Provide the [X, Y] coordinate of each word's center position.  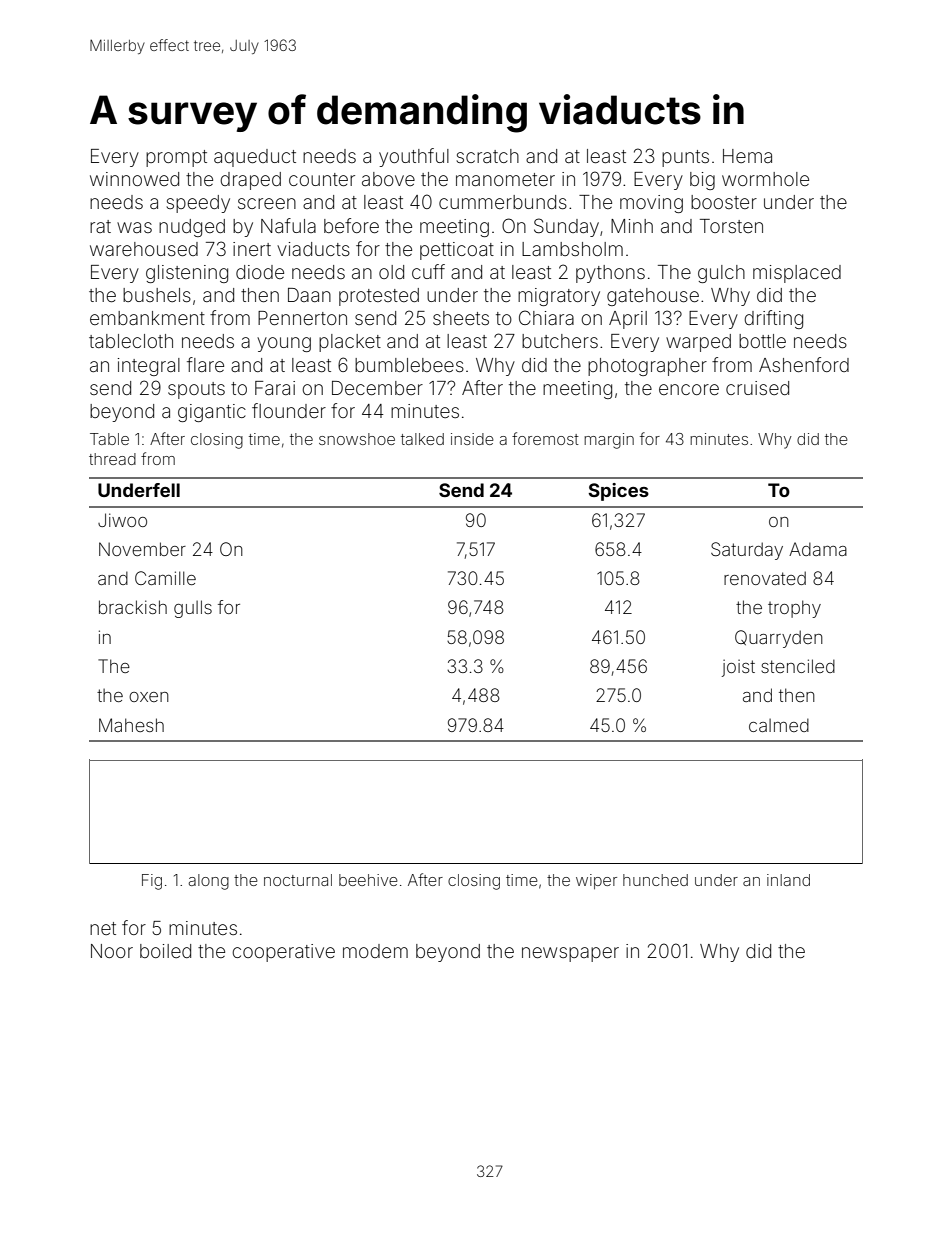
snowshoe [357, 439]
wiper [596, 881]
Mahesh [131, 725]
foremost [545, 438]
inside [472, 439]
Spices [618, 492]
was [134, 227]
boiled [165, 951]
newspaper [570, 954]
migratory [559, 297]
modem [375, 951]
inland [788, 880]
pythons [610, 274]
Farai [275, 388]
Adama [818, 549]
